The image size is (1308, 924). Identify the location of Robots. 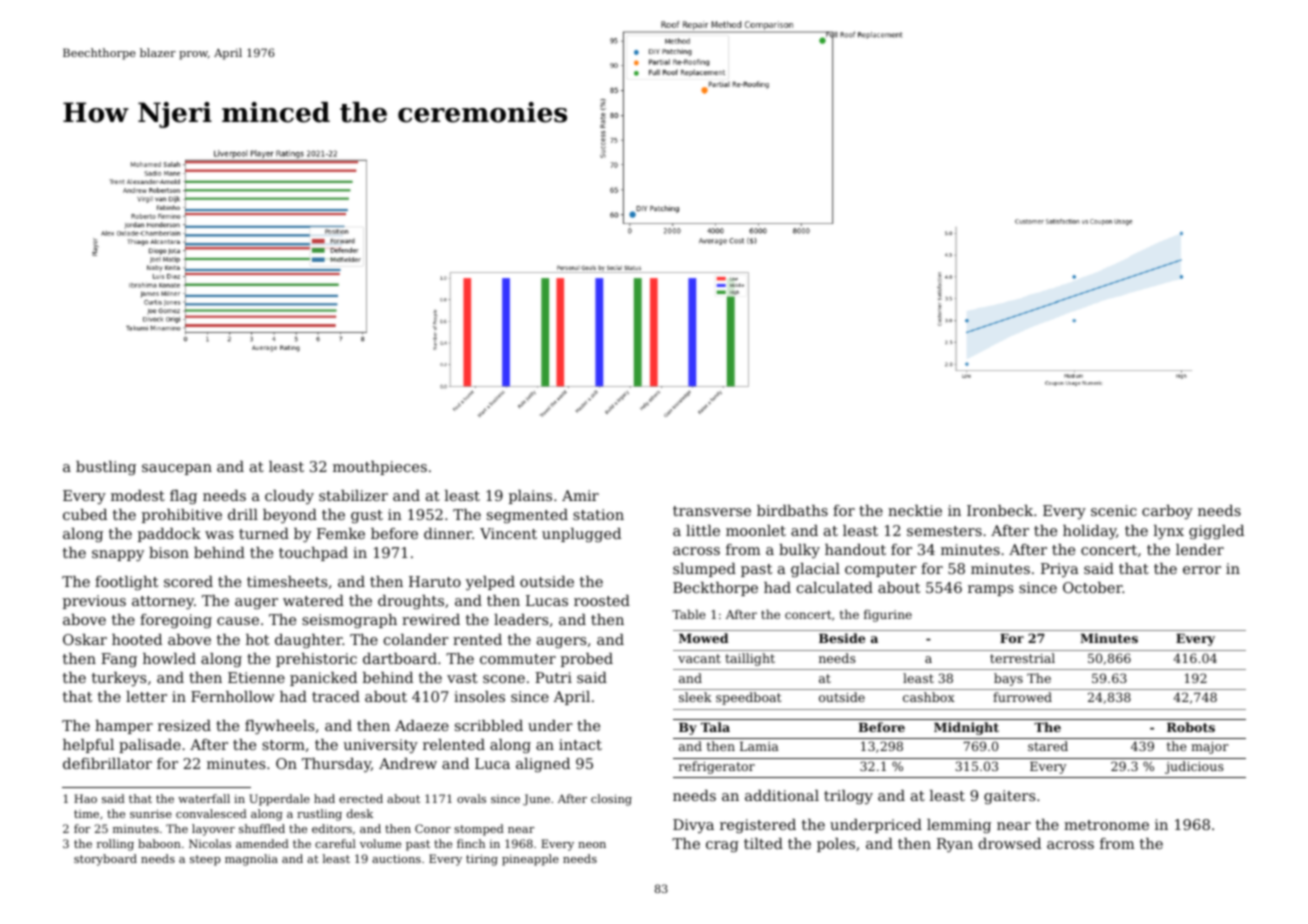
(1191, 727).
